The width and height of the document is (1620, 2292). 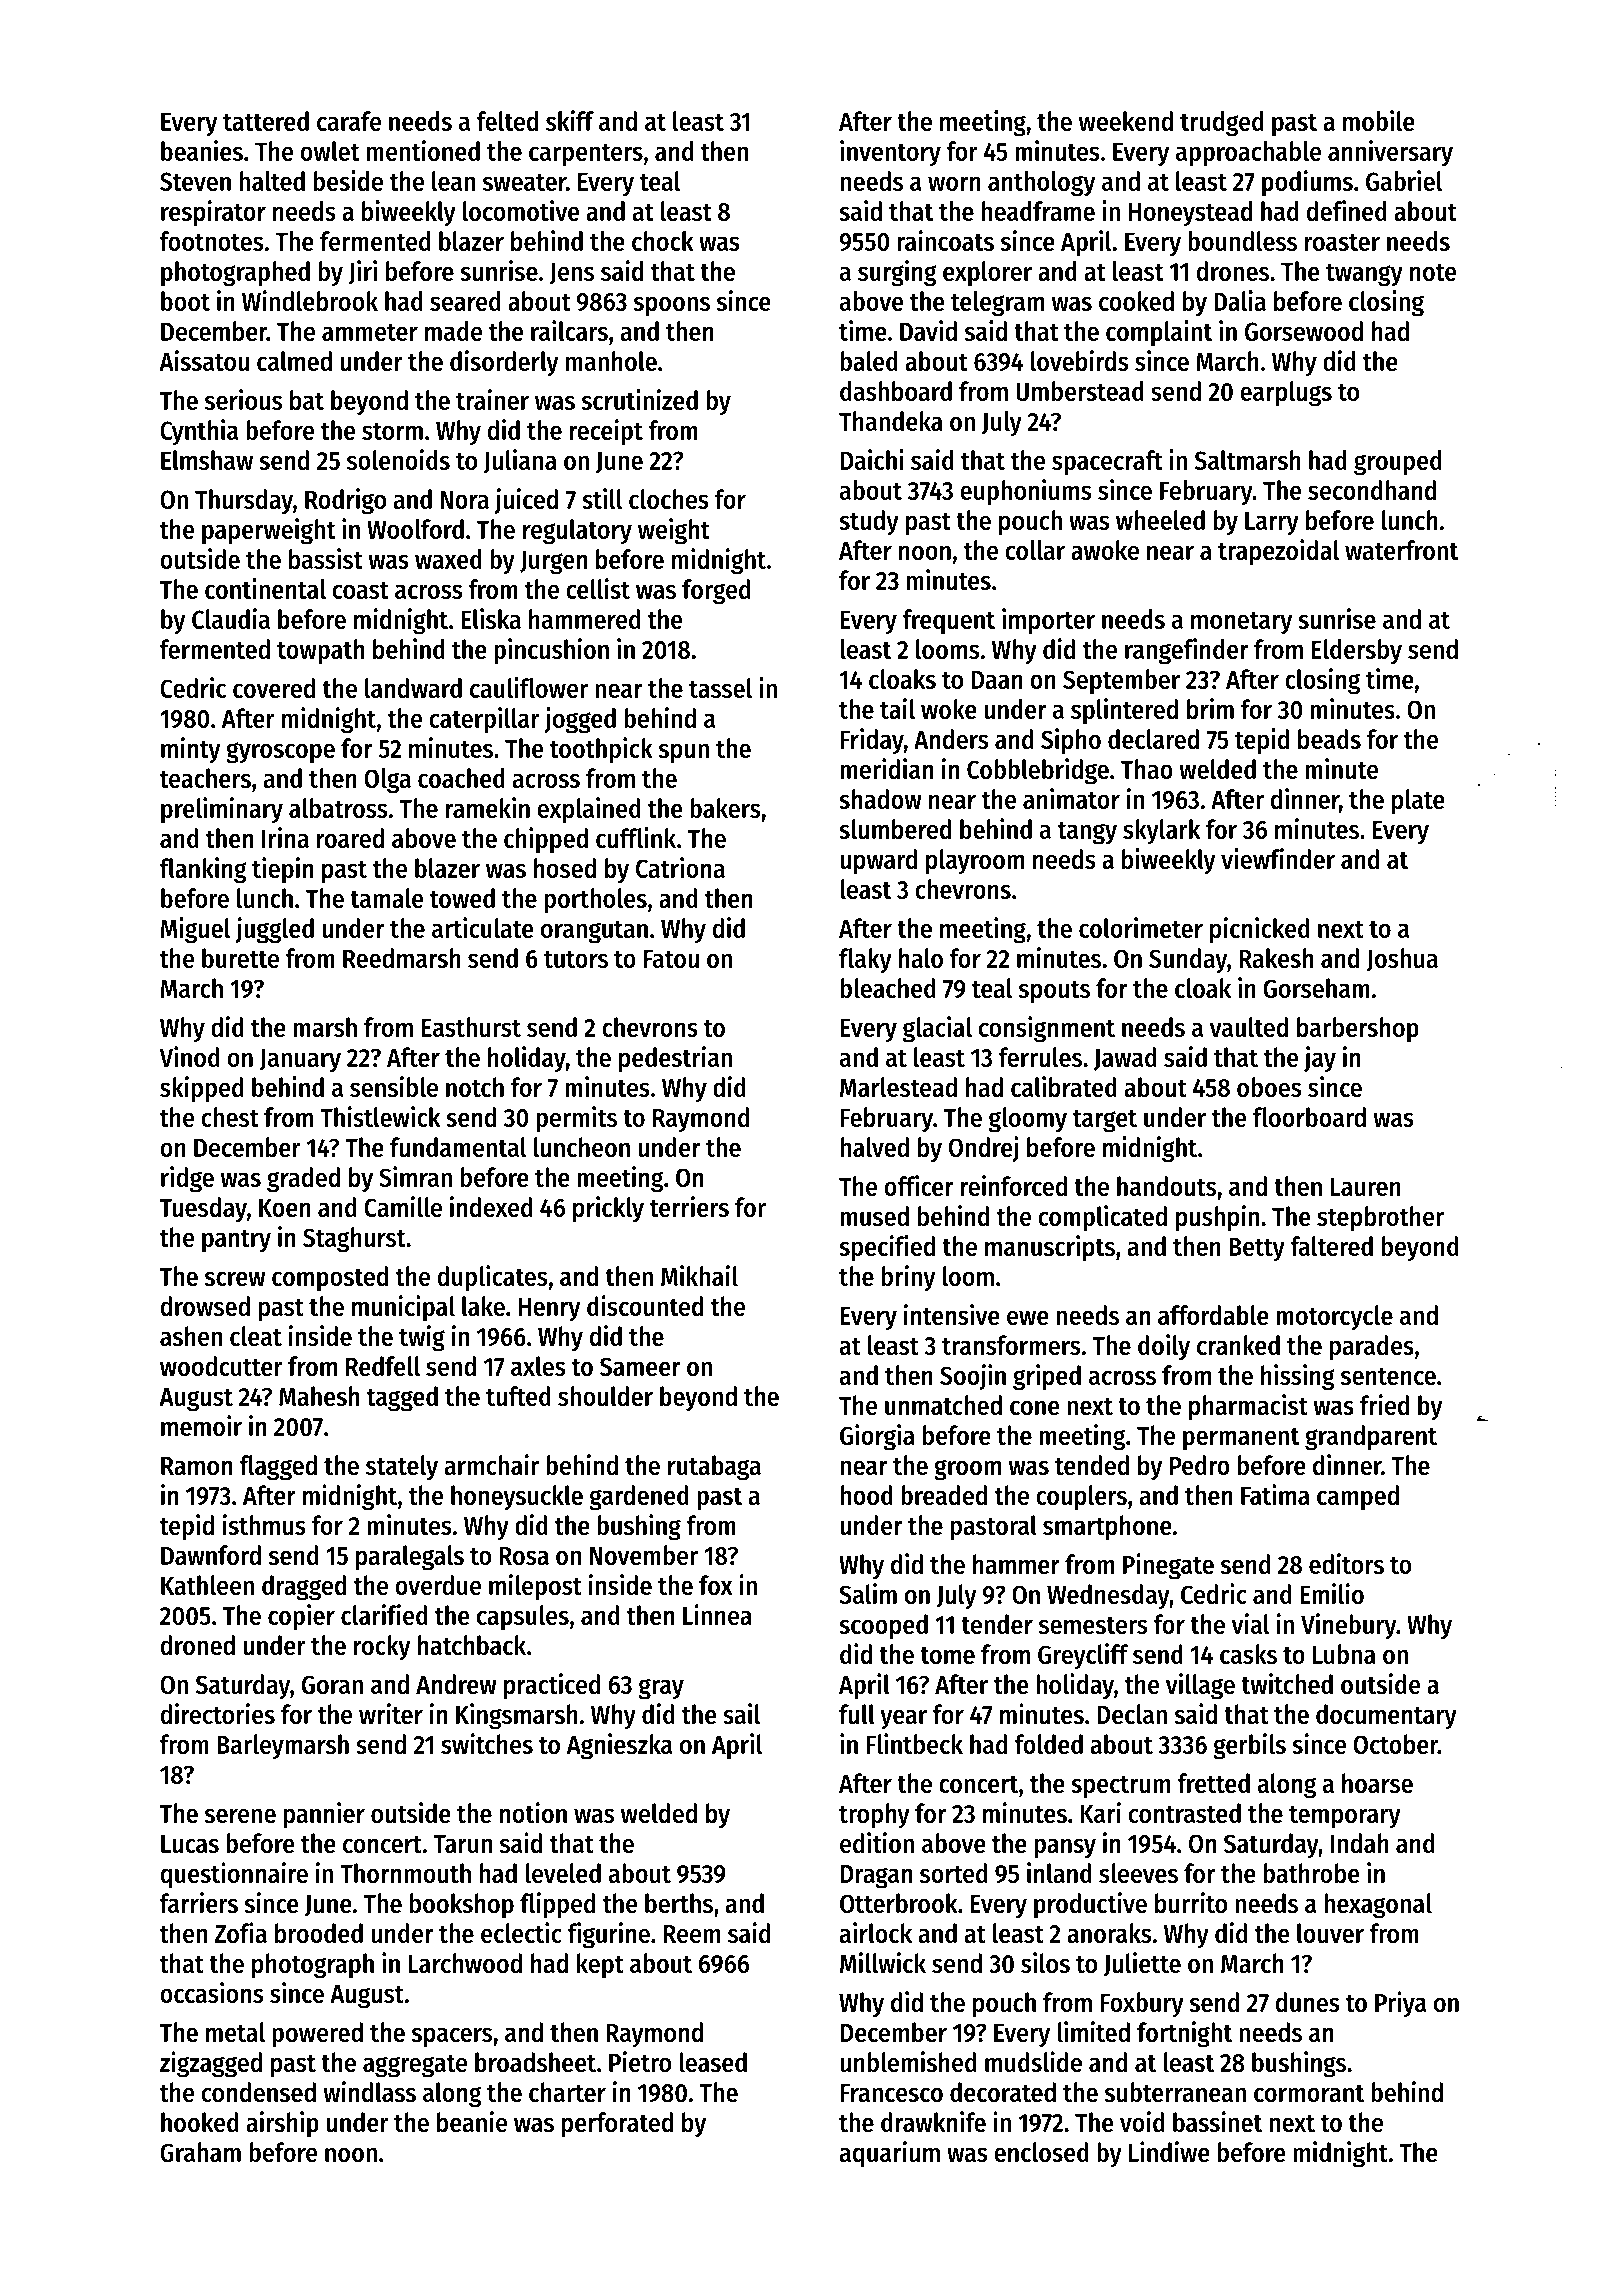 What do you see at coordinates (1332, 1593) in the document?
I see `Emilio` at bounding box center [1332, 1593].
